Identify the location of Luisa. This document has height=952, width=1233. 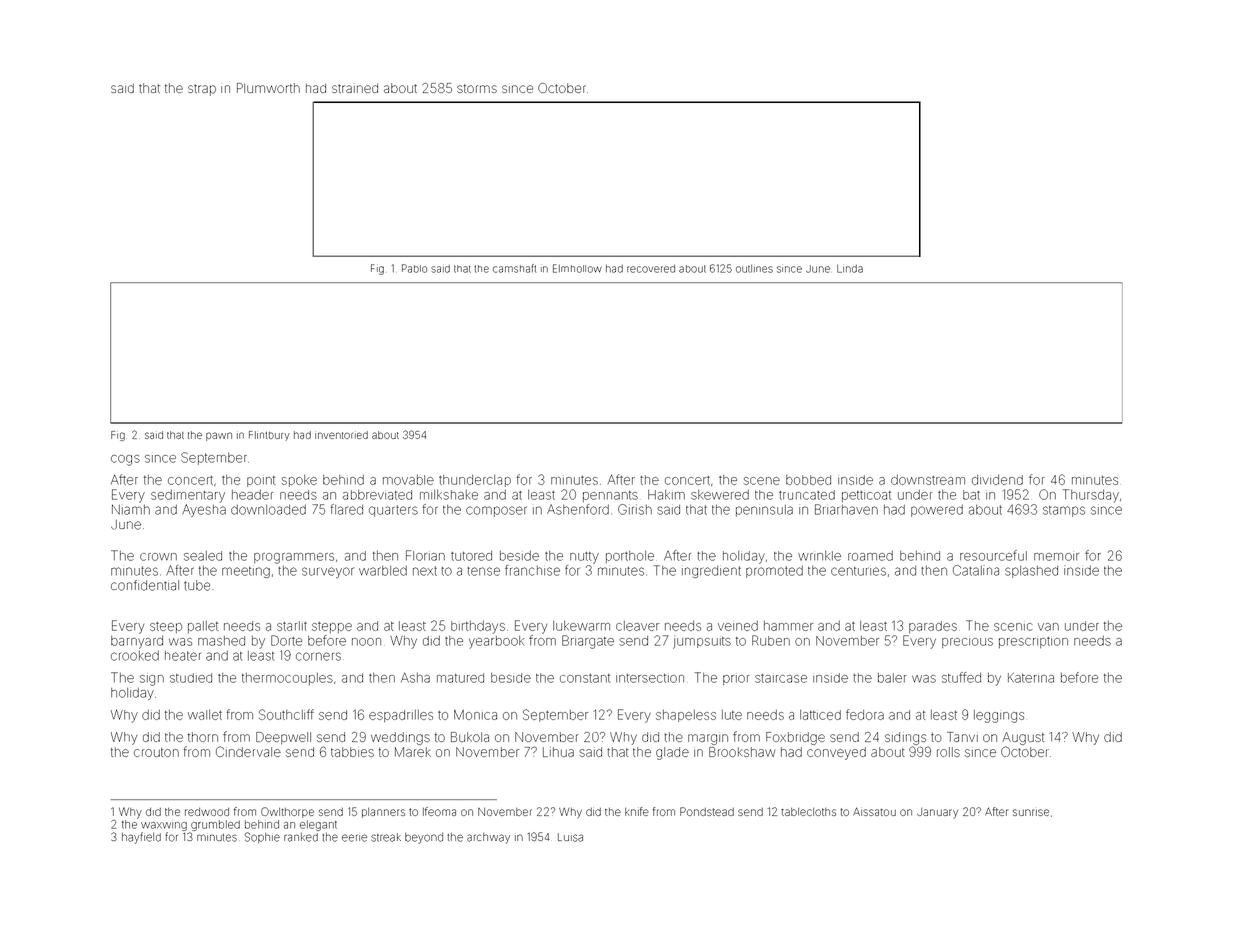
(570, 837).
